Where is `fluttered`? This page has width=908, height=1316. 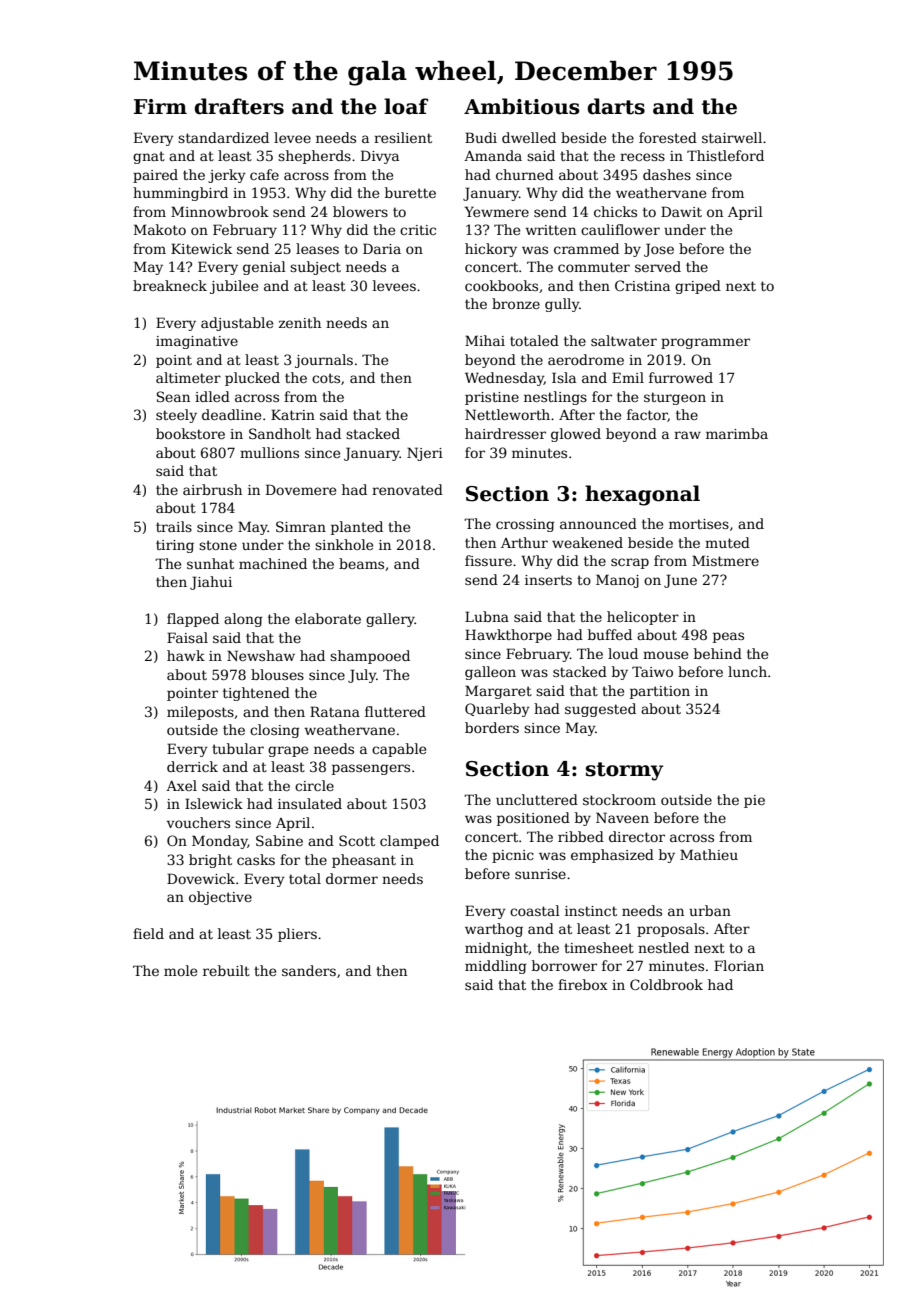 fluttered is located at coordinates (395, 711).
